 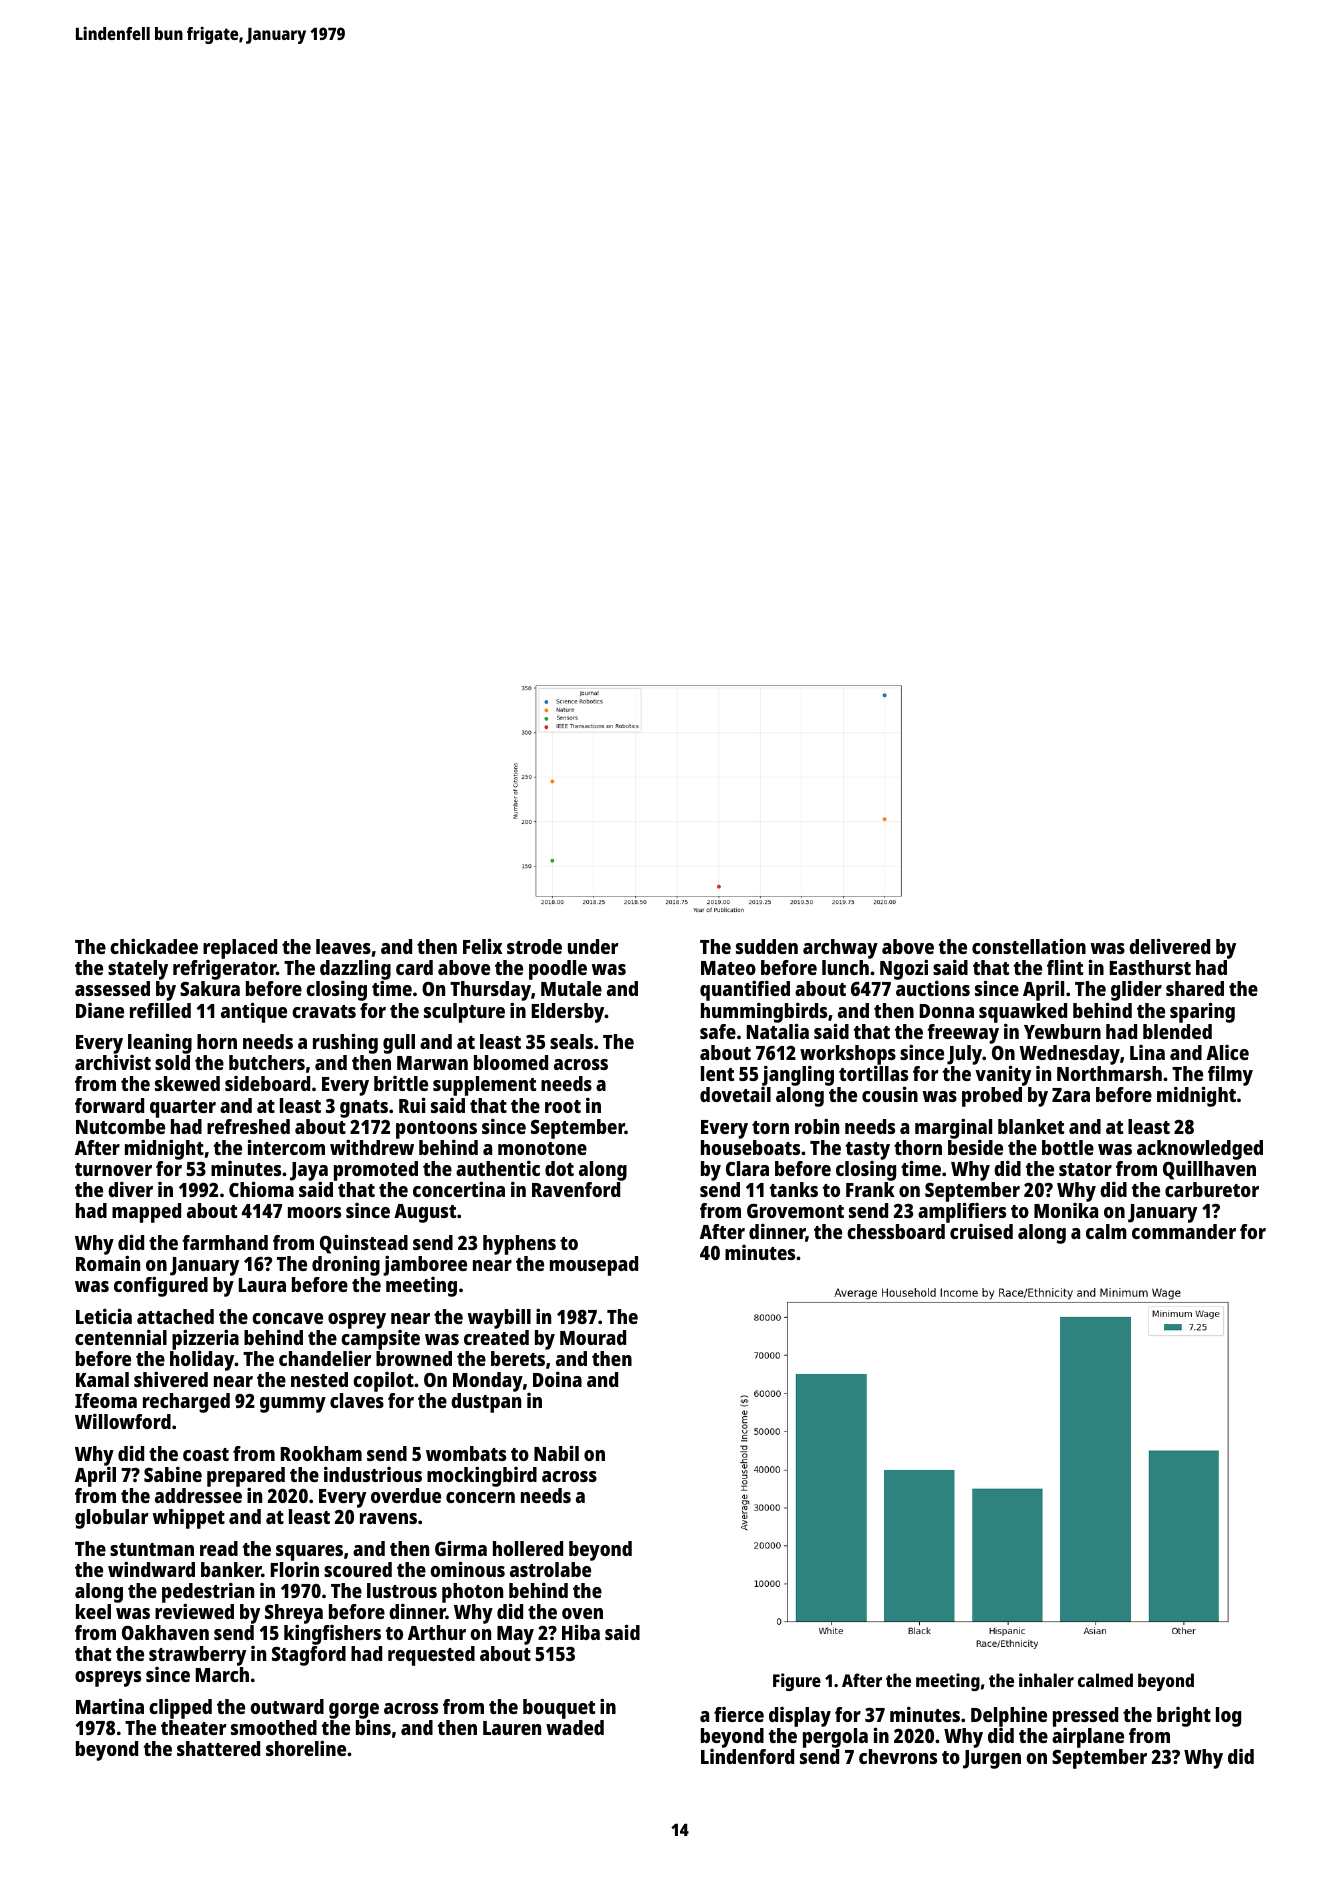 I want to click on pressed, so click(x=1085, y=1717).
